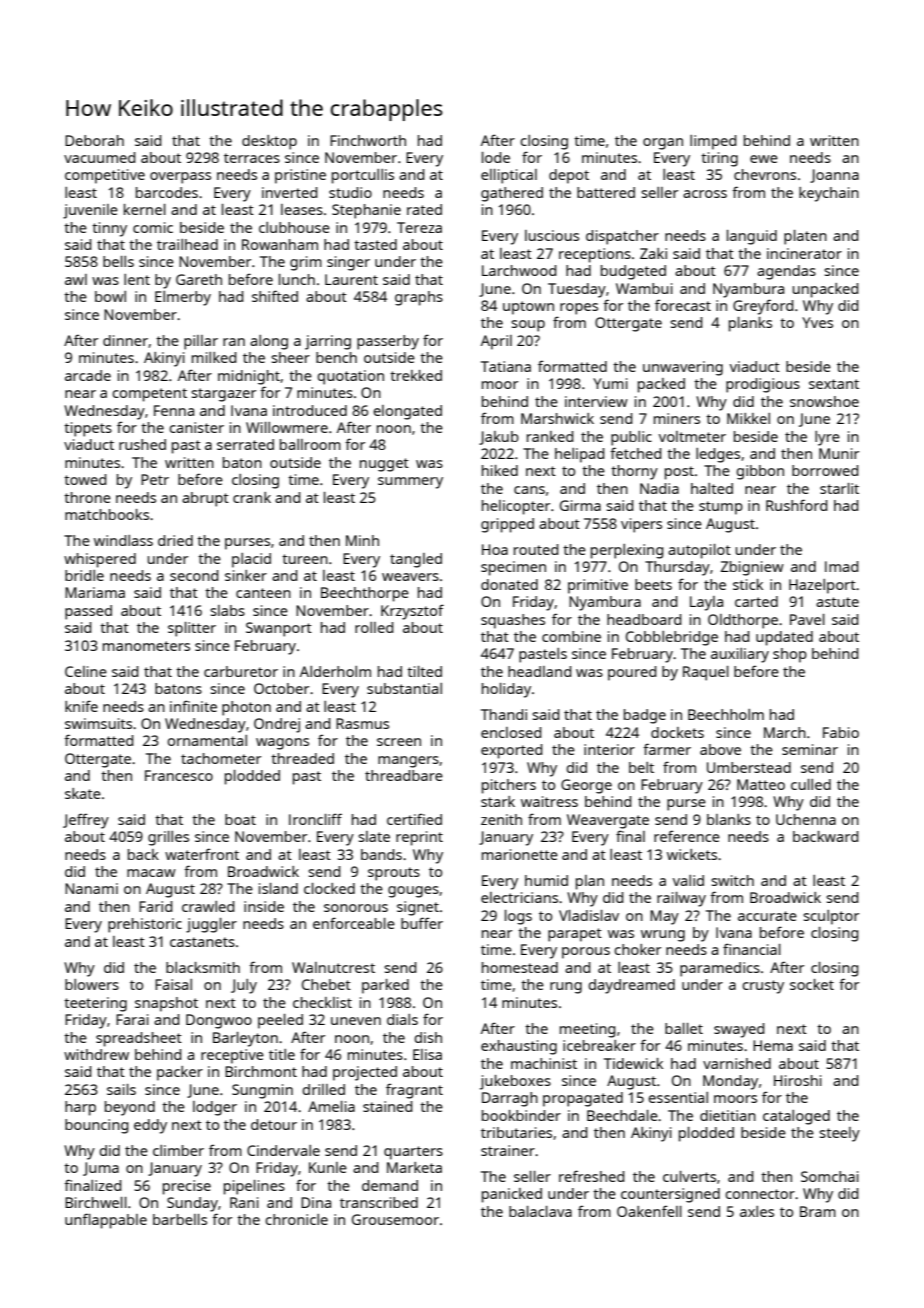 This screenshot has width=924, height=1308. Describe the element at coordinates (764, 159) in the screenshot. I see `ewe` at that location.
